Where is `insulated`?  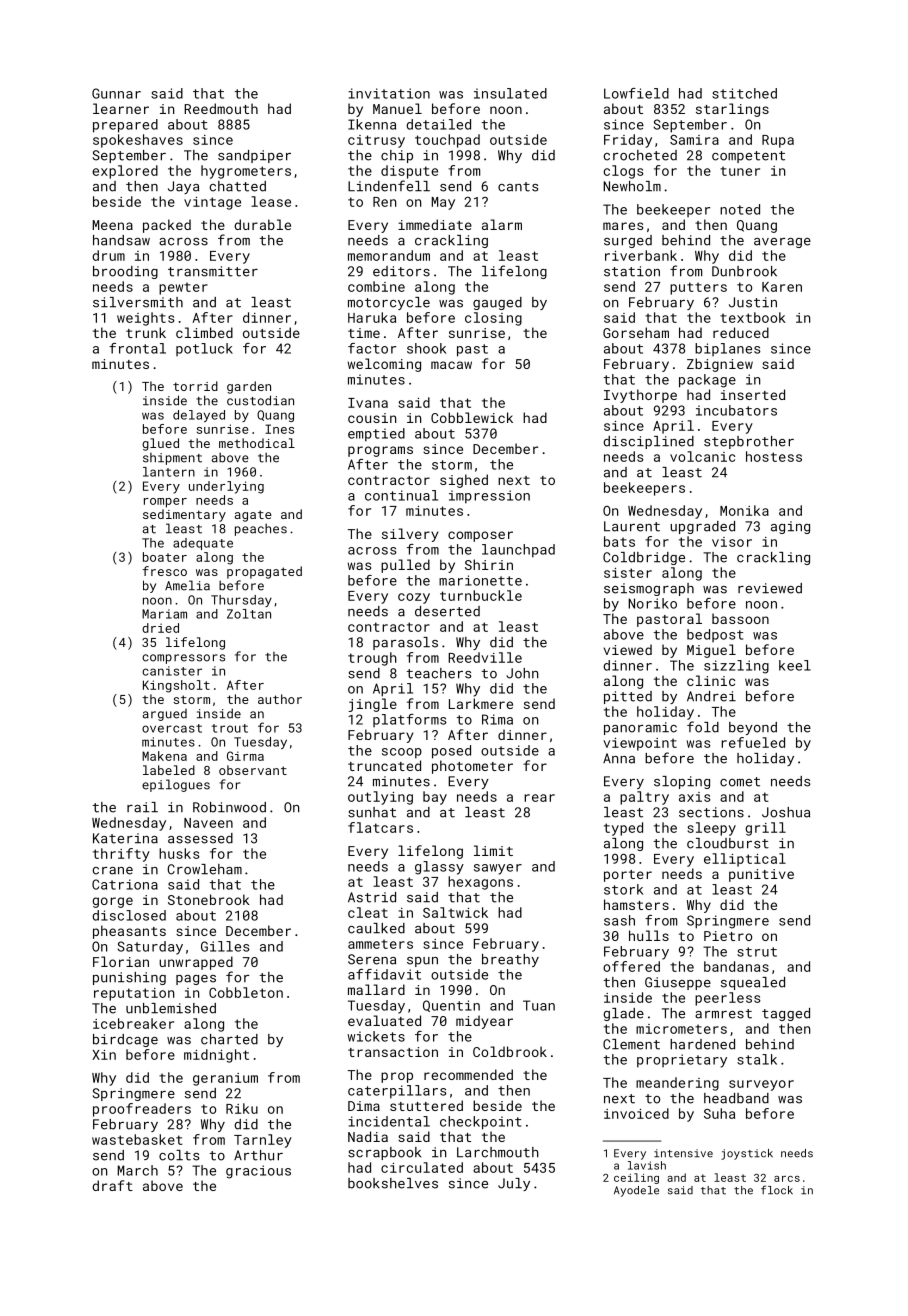
insulated is located at coordinates (510, 93).
